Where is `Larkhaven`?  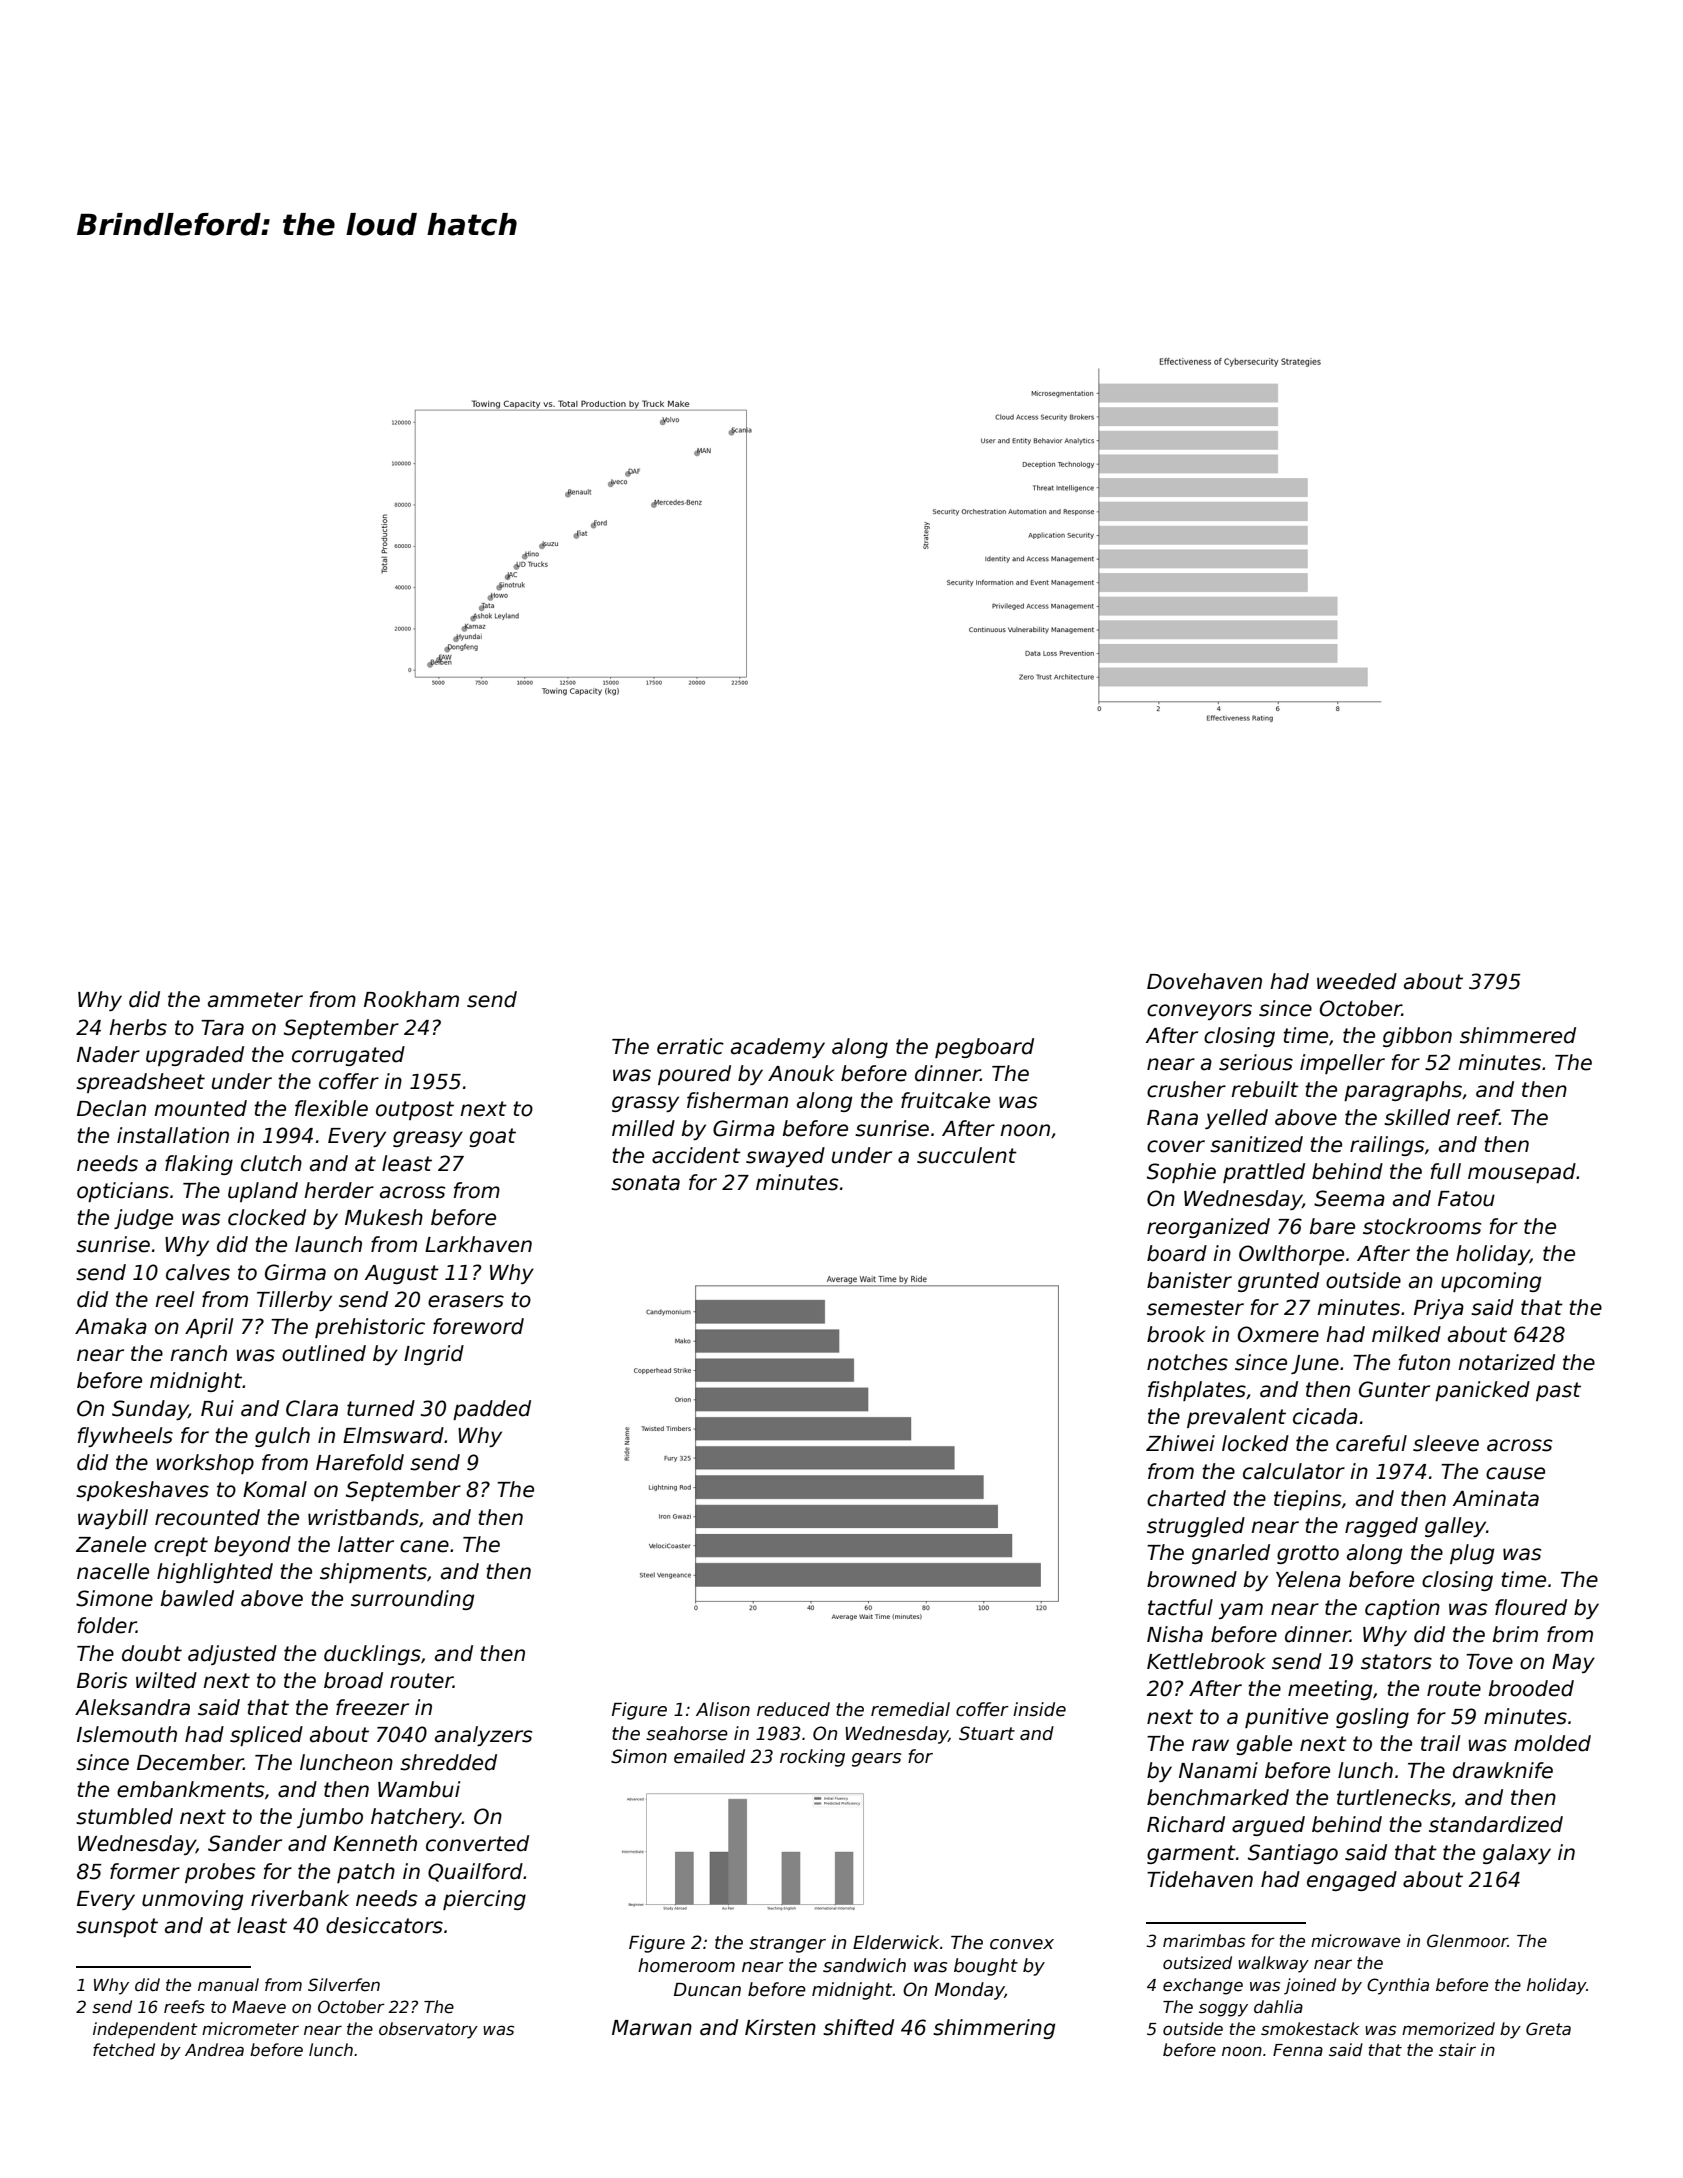
Larkhaven is located at coordinates (478, 1244).
